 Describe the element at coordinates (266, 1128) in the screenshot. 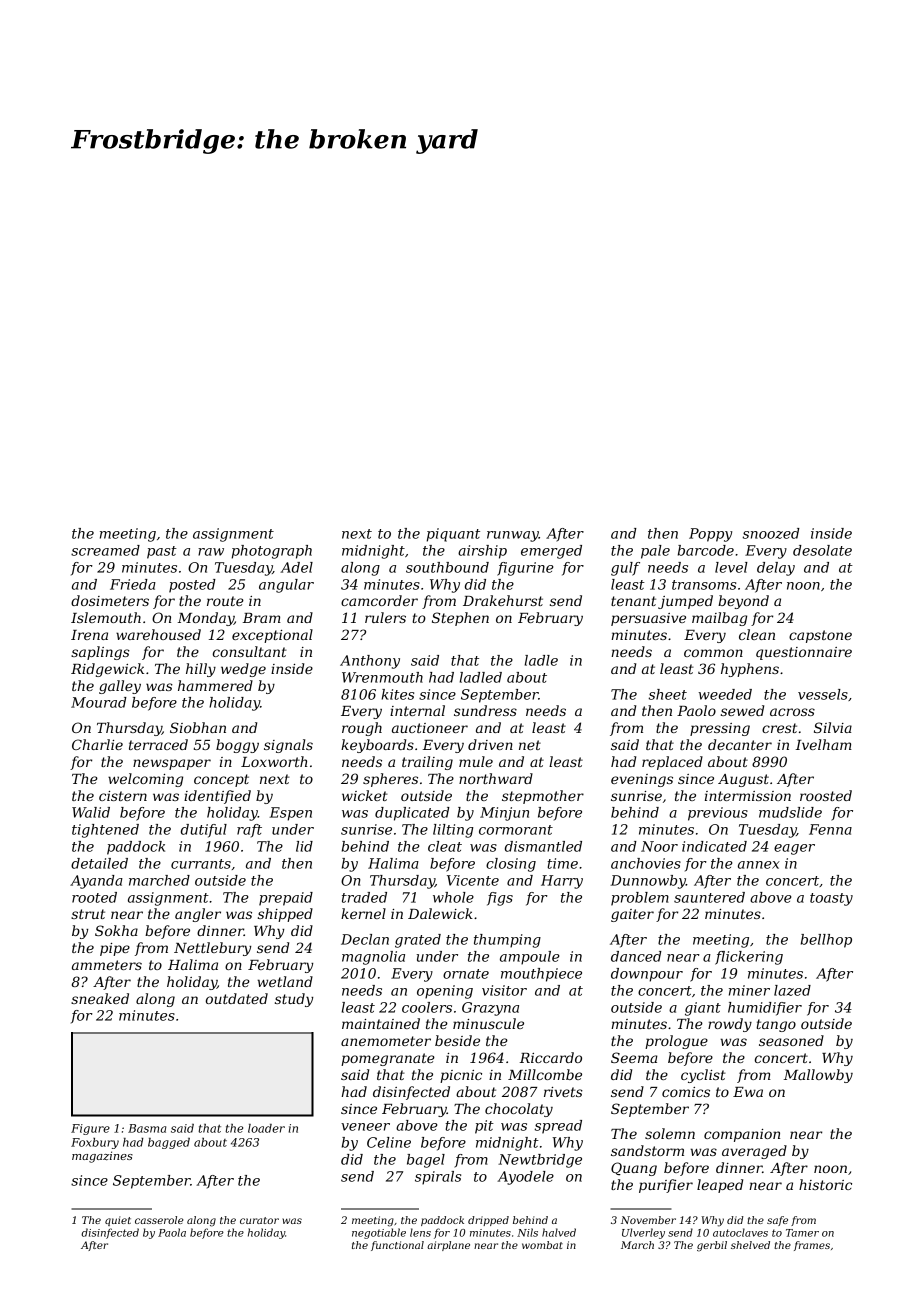

I see `loader` at that location.
